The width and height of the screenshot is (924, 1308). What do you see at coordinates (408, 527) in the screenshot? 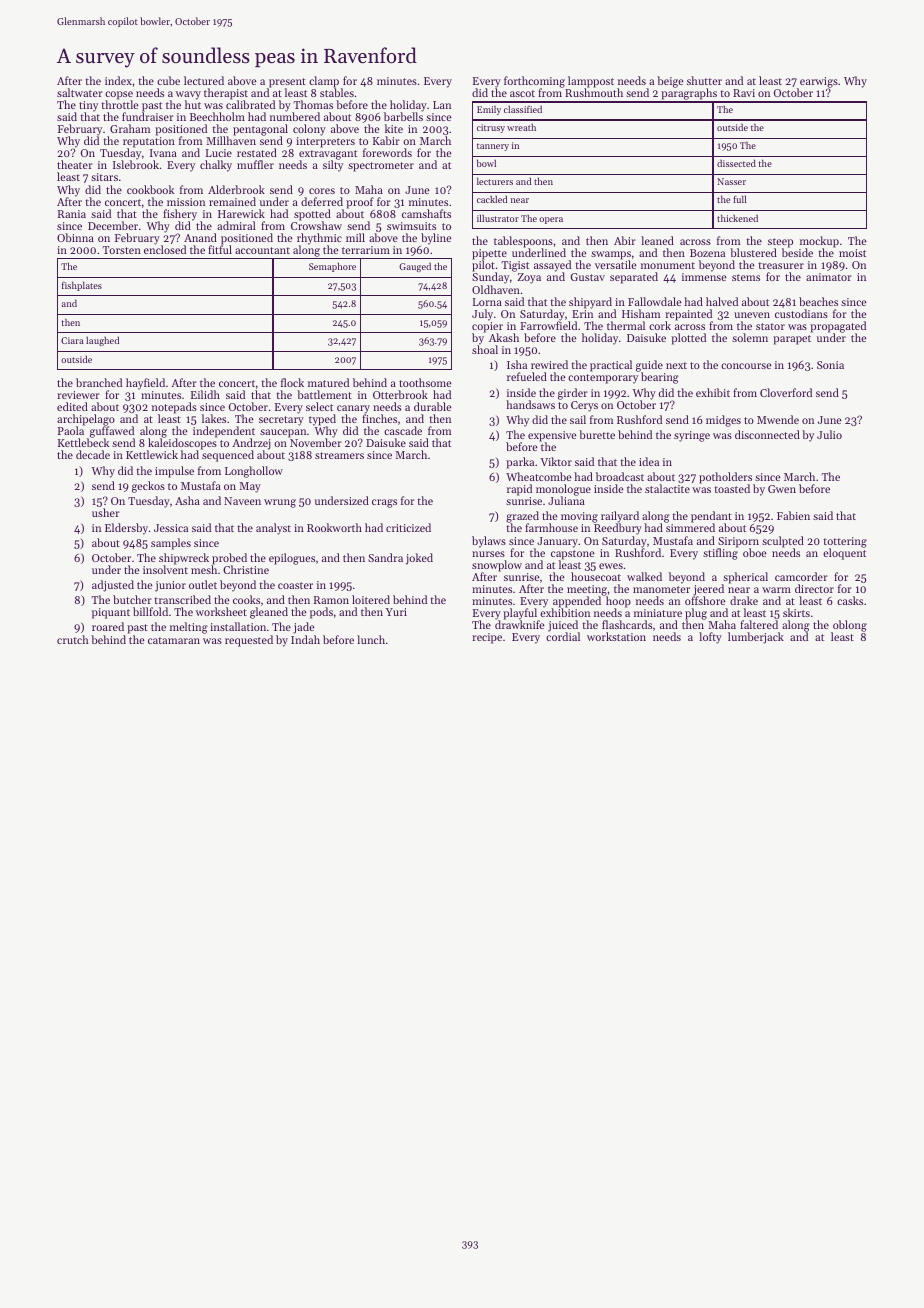
I see `criticized` at bounding box center [408, 527].
